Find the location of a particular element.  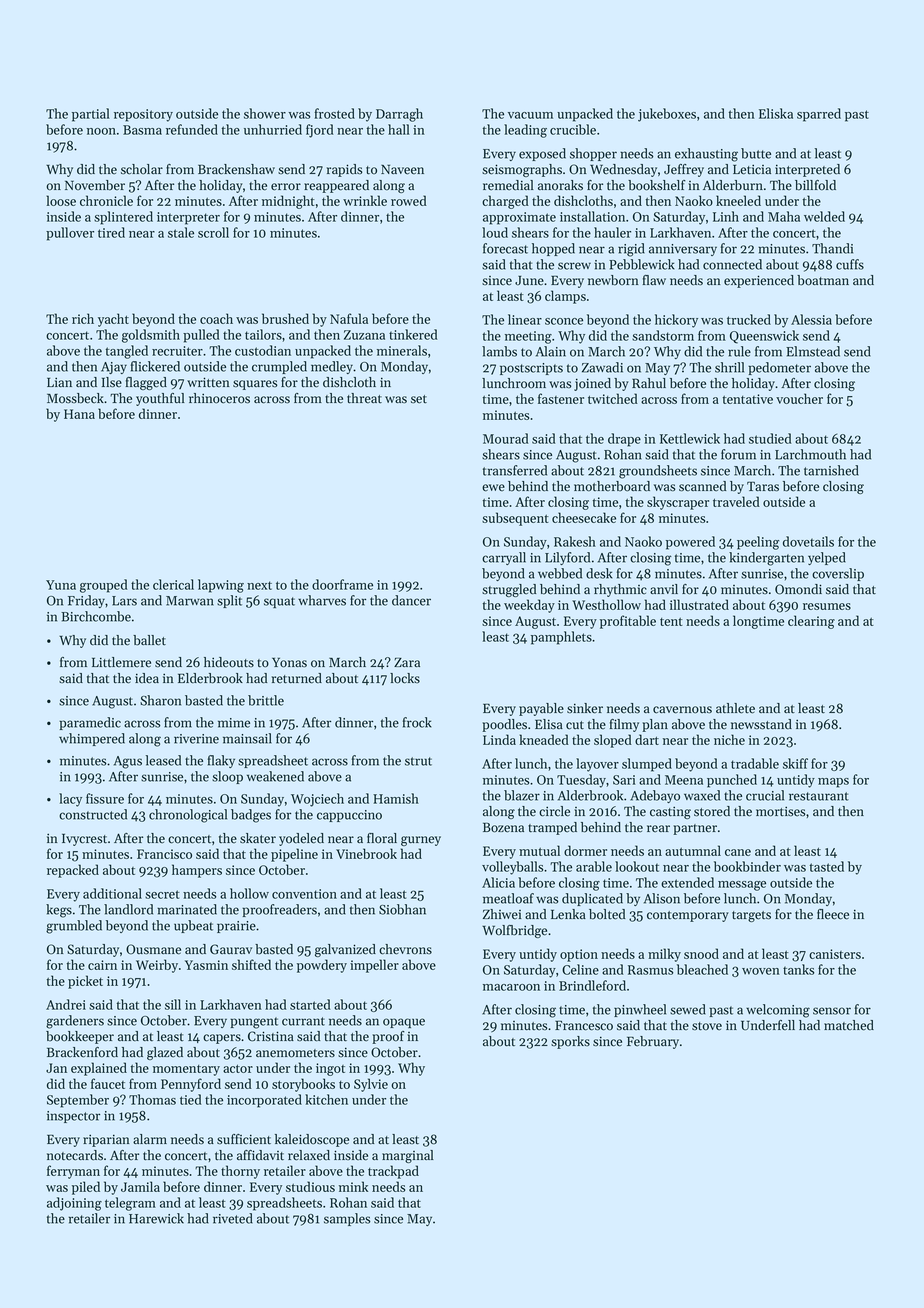

chevrons is located at coordinates (405, 949).
